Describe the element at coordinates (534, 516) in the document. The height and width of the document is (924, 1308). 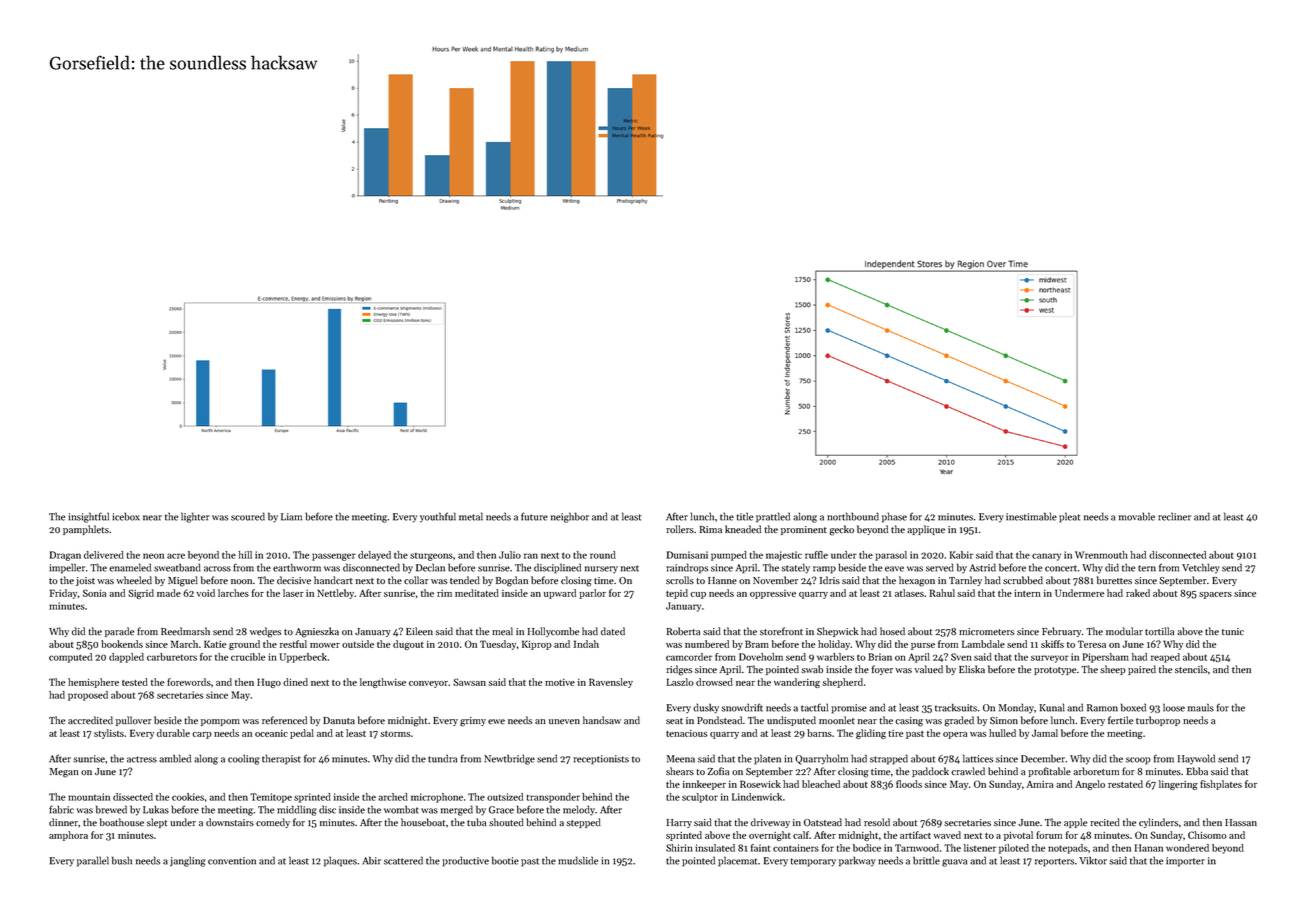
I see `future` at that location.
